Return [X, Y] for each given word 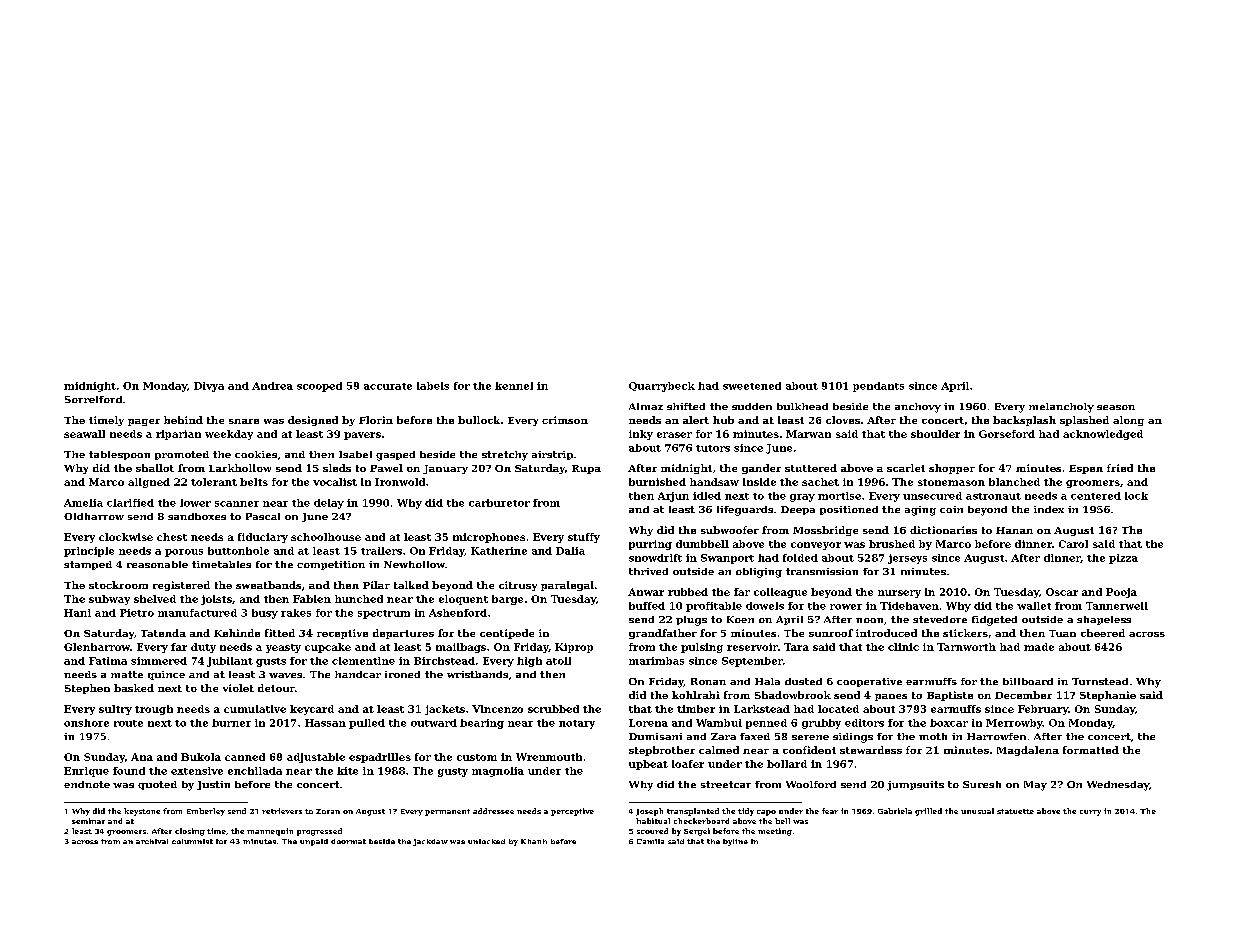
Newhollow [414, 564]
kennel [514, 386]
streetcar [726, 784]
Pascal [263, 516]
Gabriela [895, 811]
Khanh [534, 841]
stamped [88, 565]
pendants [878, 387]
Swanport [727, 559]
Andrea [272, 386]
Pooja [1121, 593]
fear [830, 811]
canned [245, 757]
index [1049, 509]
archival [152, 841]
